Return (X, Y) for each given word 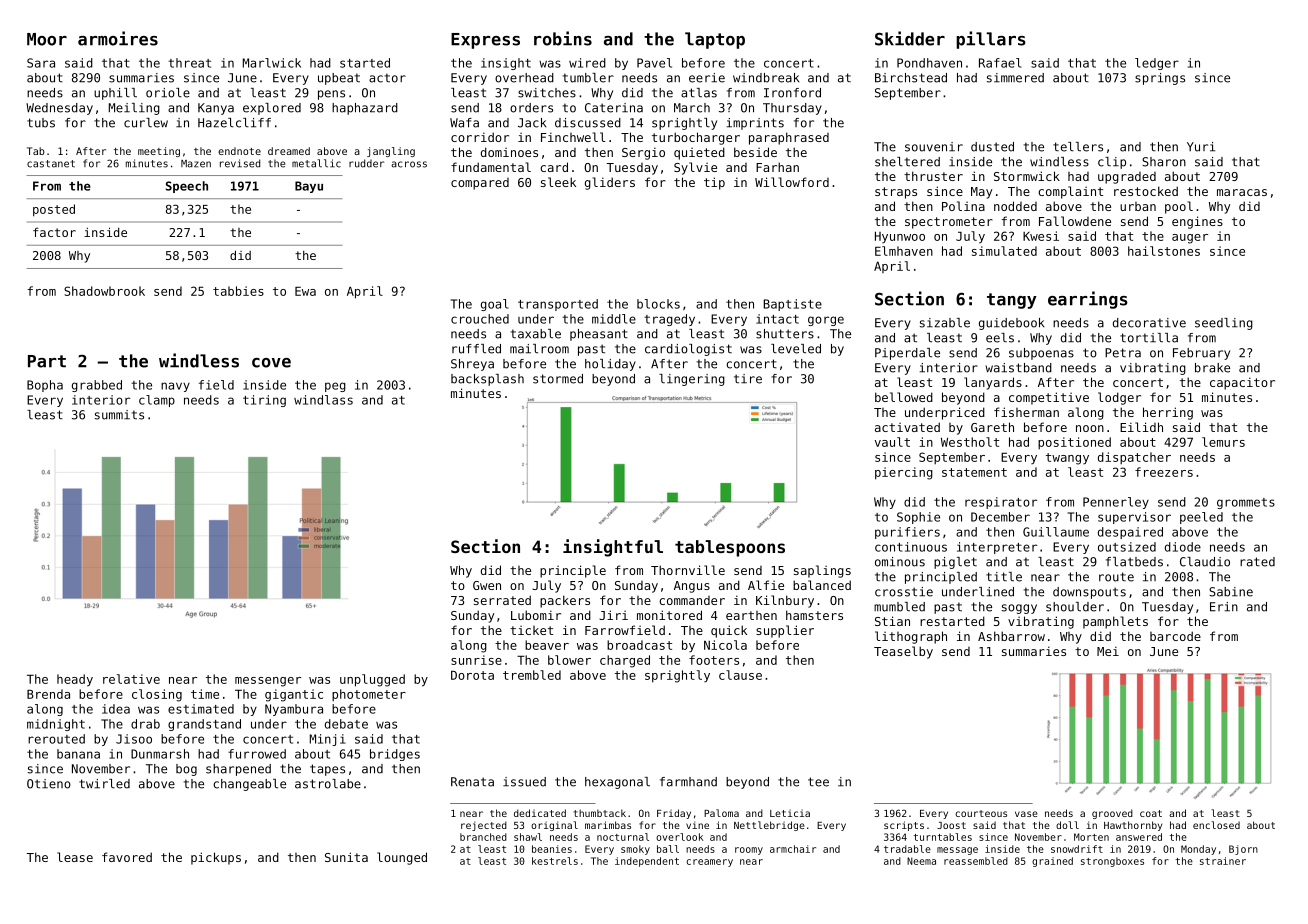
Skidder (910, 38)
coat (1151, 813)
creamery (710, 863)
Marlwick (272, 63)
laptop (715, 40)
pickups (216, 858)
